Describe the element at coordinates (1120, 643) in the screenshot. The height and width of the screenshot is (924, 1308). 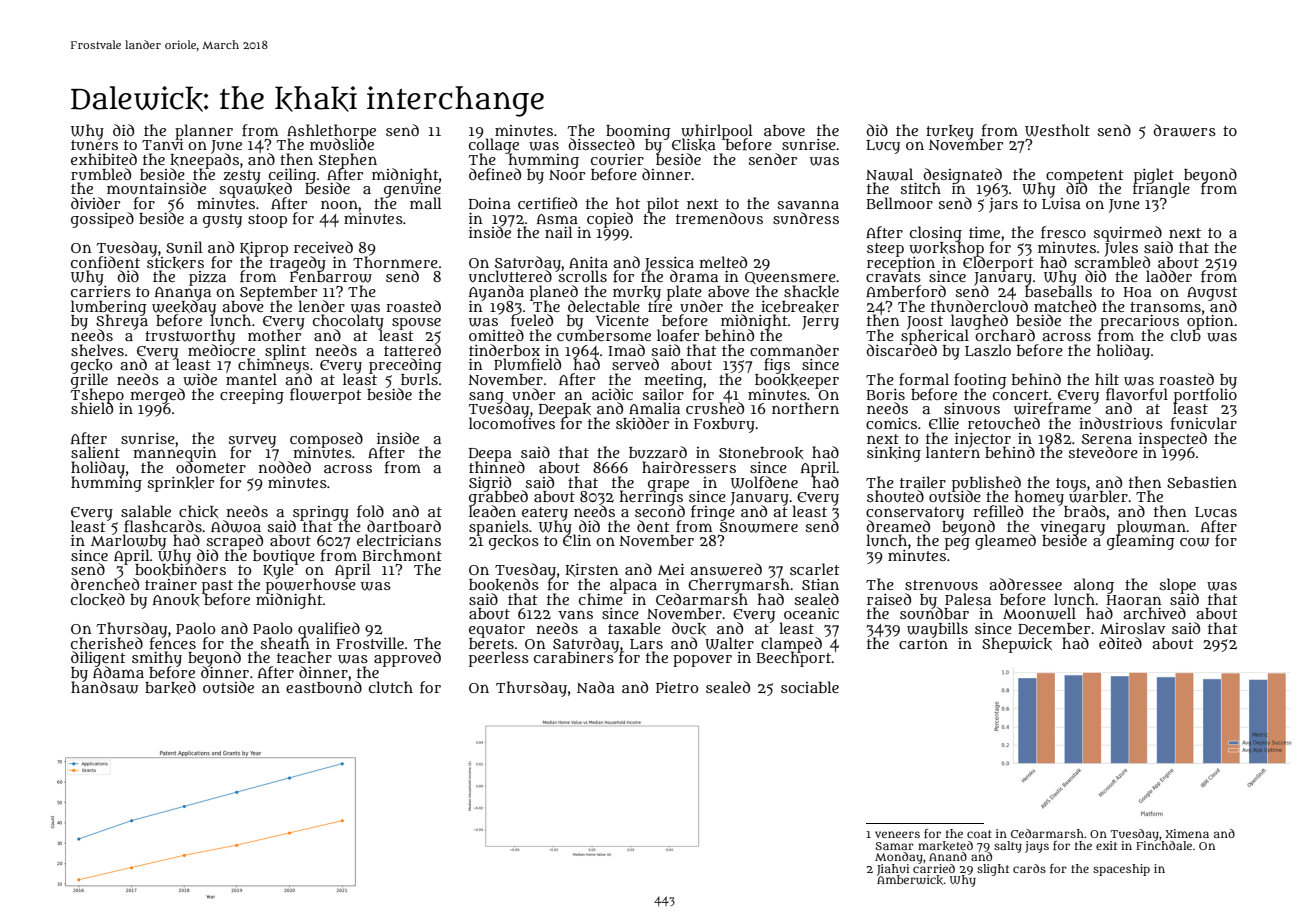
I see `edited` at that location.
